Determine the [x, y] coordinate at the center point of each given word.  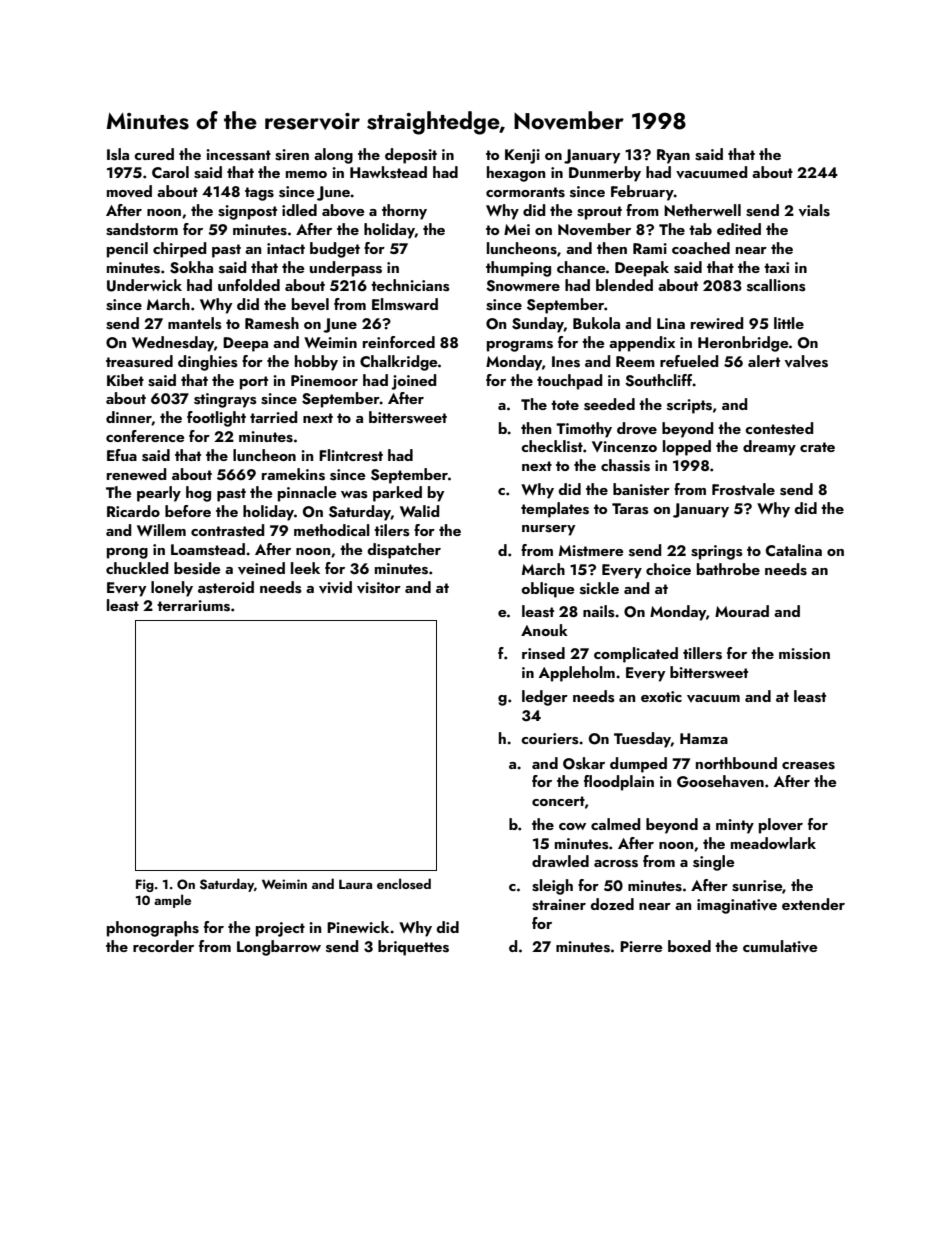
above [343, 210]
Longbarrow [279, 948]
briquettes [413, 948]
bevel [310, 304]
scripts [689, 406]
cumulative [780, 946]
